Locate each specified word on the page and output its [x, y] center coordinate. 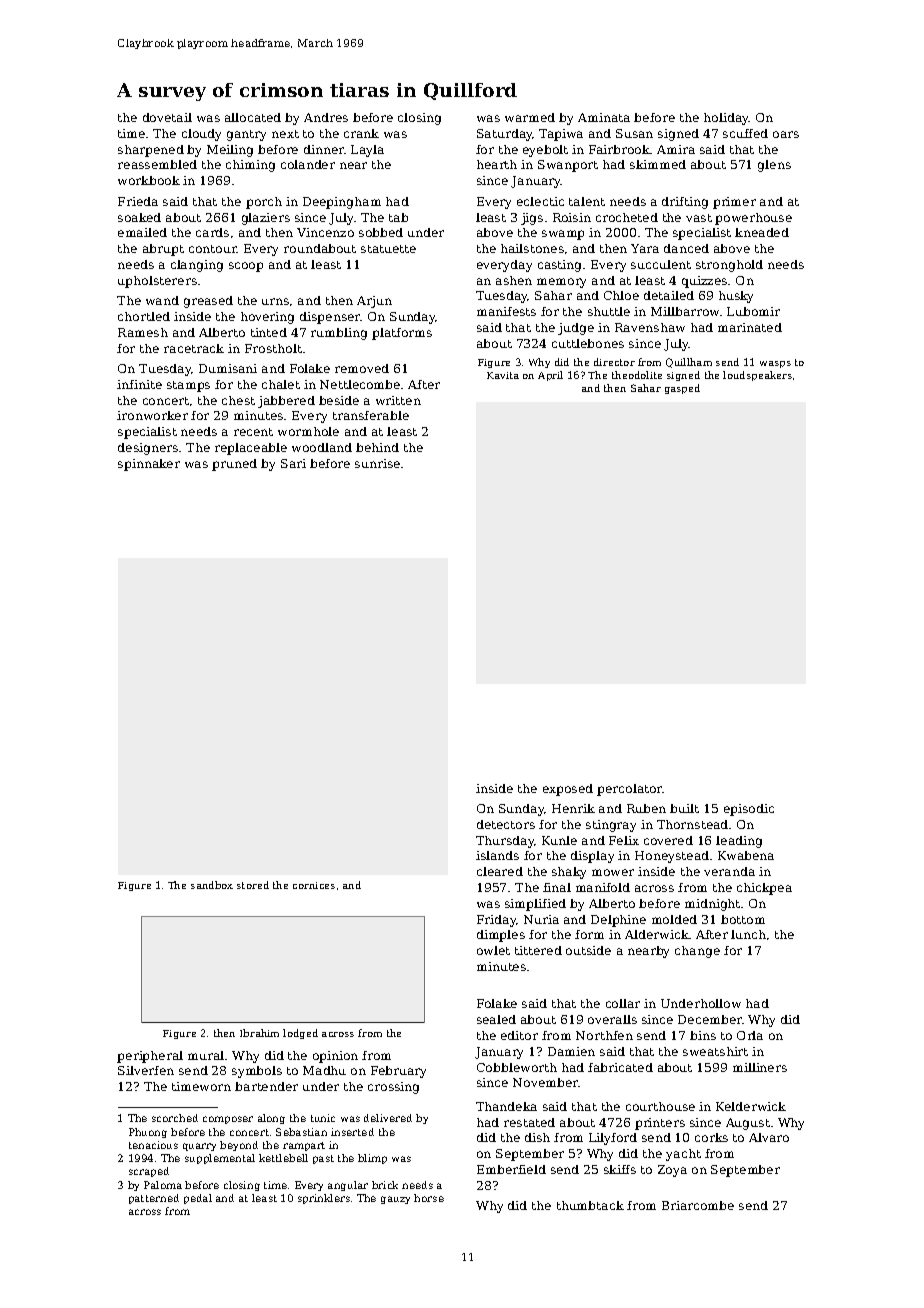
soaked [139, 217]
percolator [630, 790]
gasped [682, 389]
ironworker [152, 415]
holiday [726, 119]
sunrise [377, 463]
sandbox [212, 885]
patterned [154, 1199]
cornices [314, 885]
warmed [530, 117]
